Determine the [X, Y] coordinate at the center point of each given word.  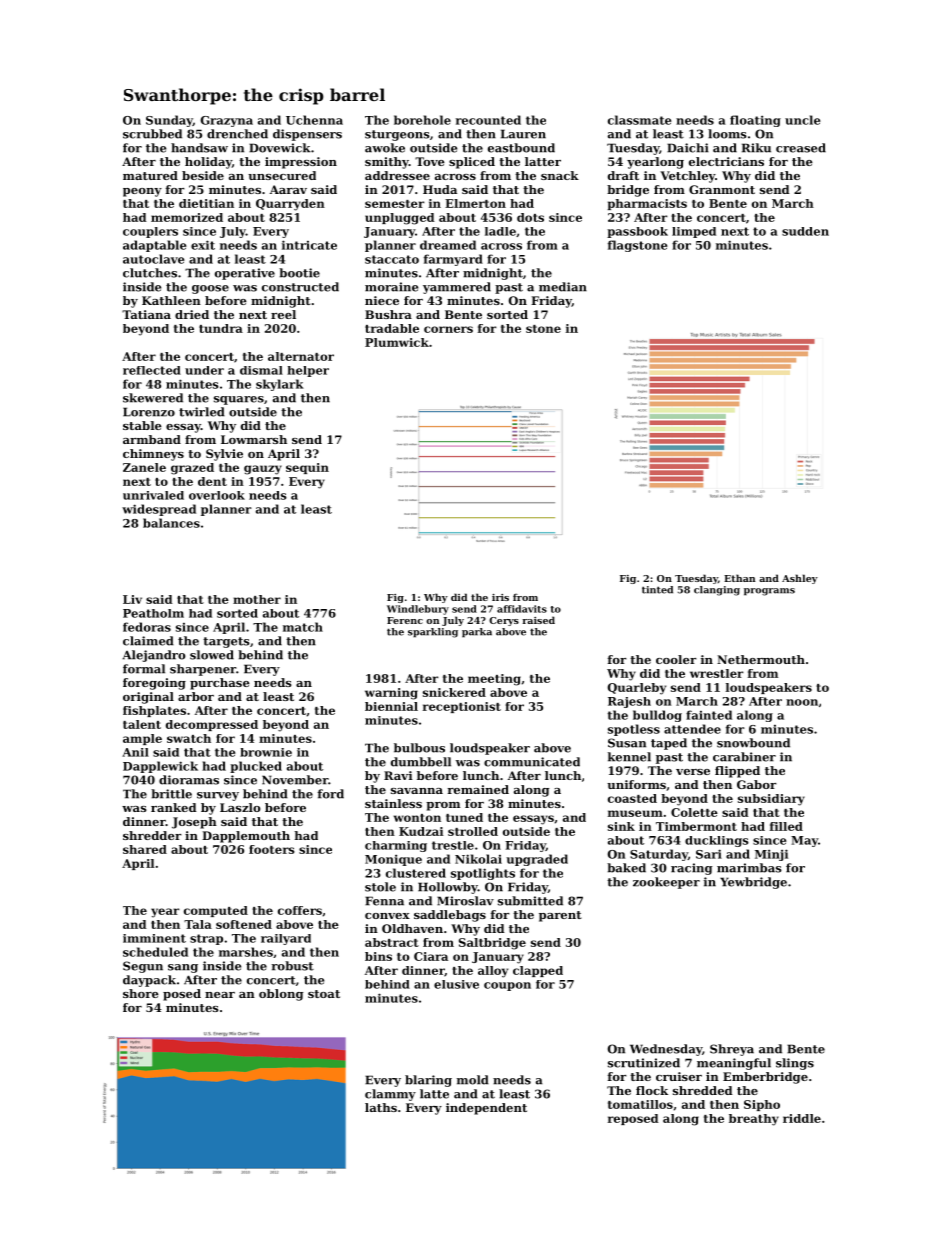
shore [141, 993]
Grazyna [227, 121]
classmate [640, 120]
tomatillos [640, 1104]
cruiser [679, 1076]
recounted [488, 120]
